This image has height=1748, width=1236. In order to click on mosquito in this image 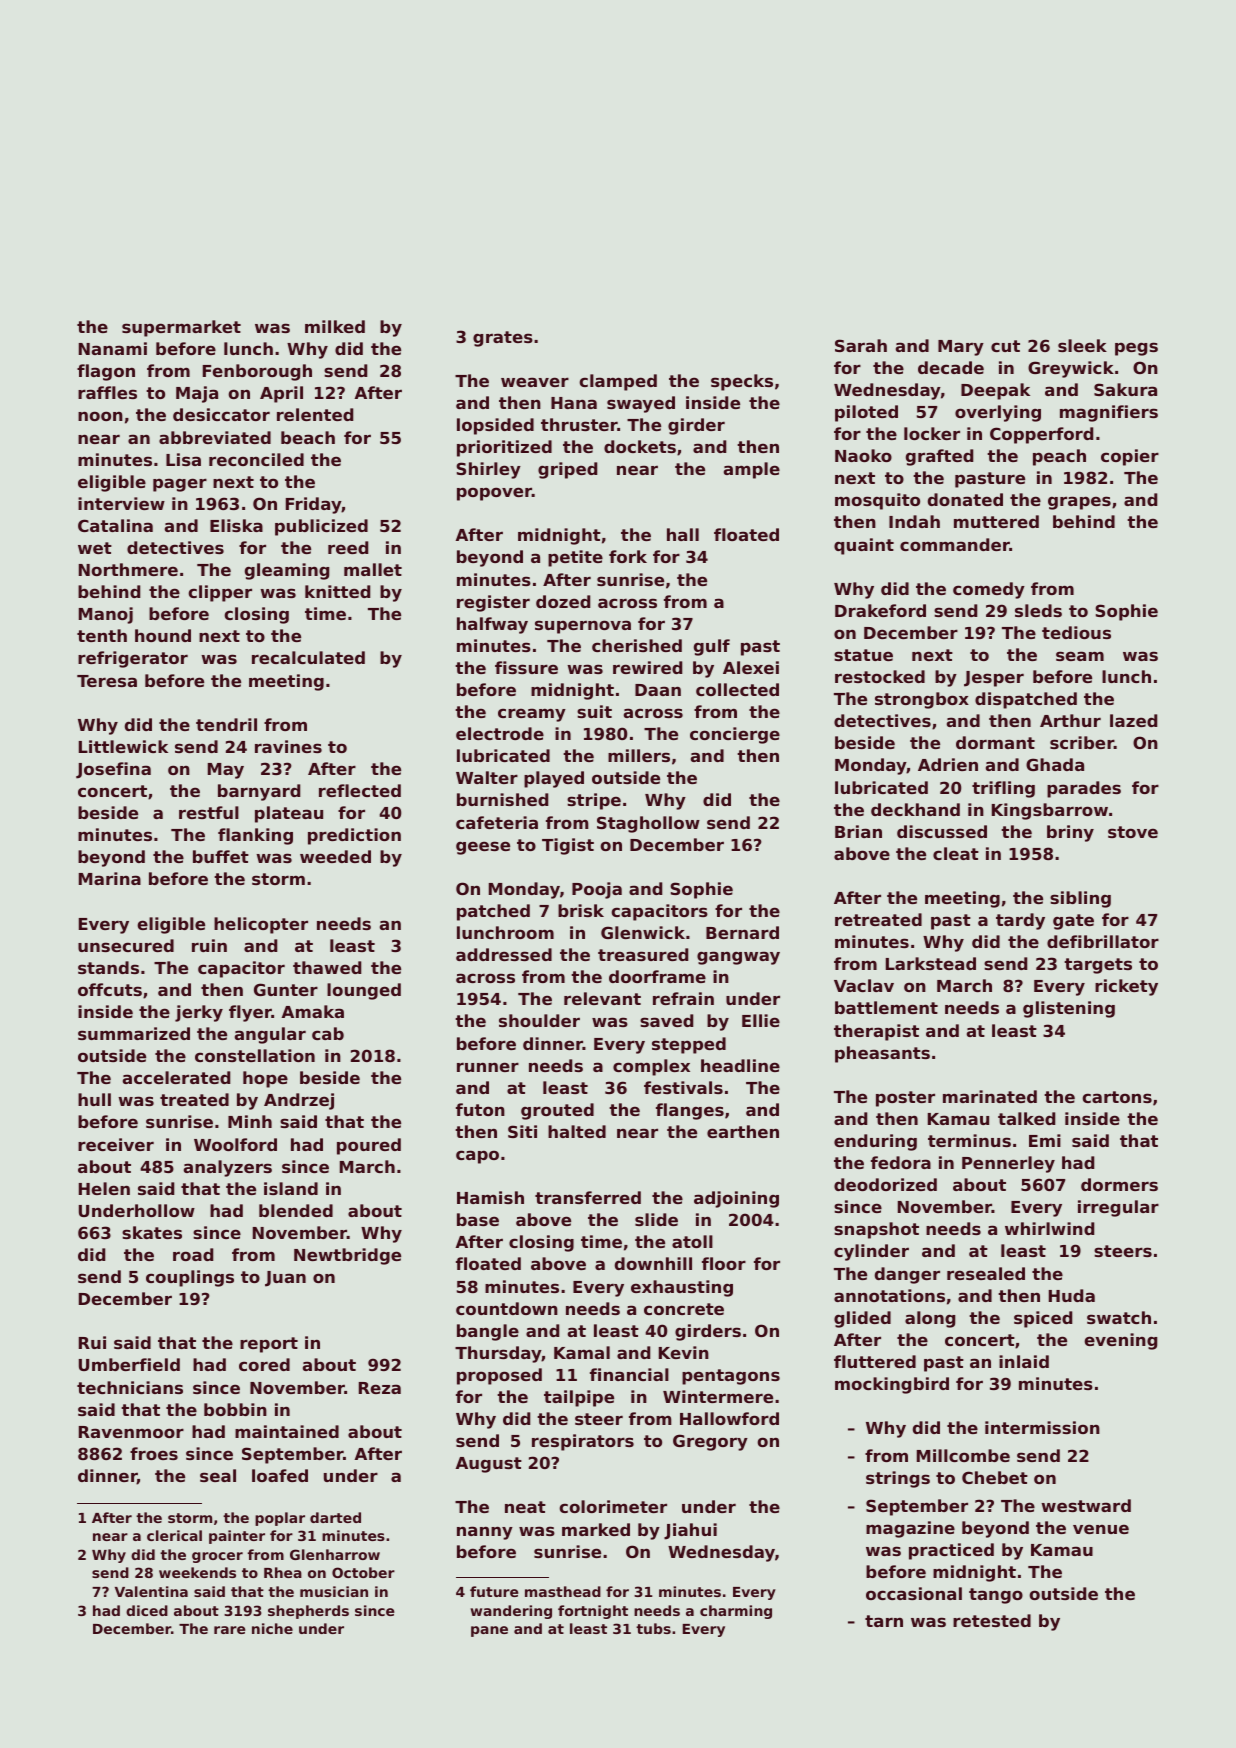, I will do `click(877, 501)`.
